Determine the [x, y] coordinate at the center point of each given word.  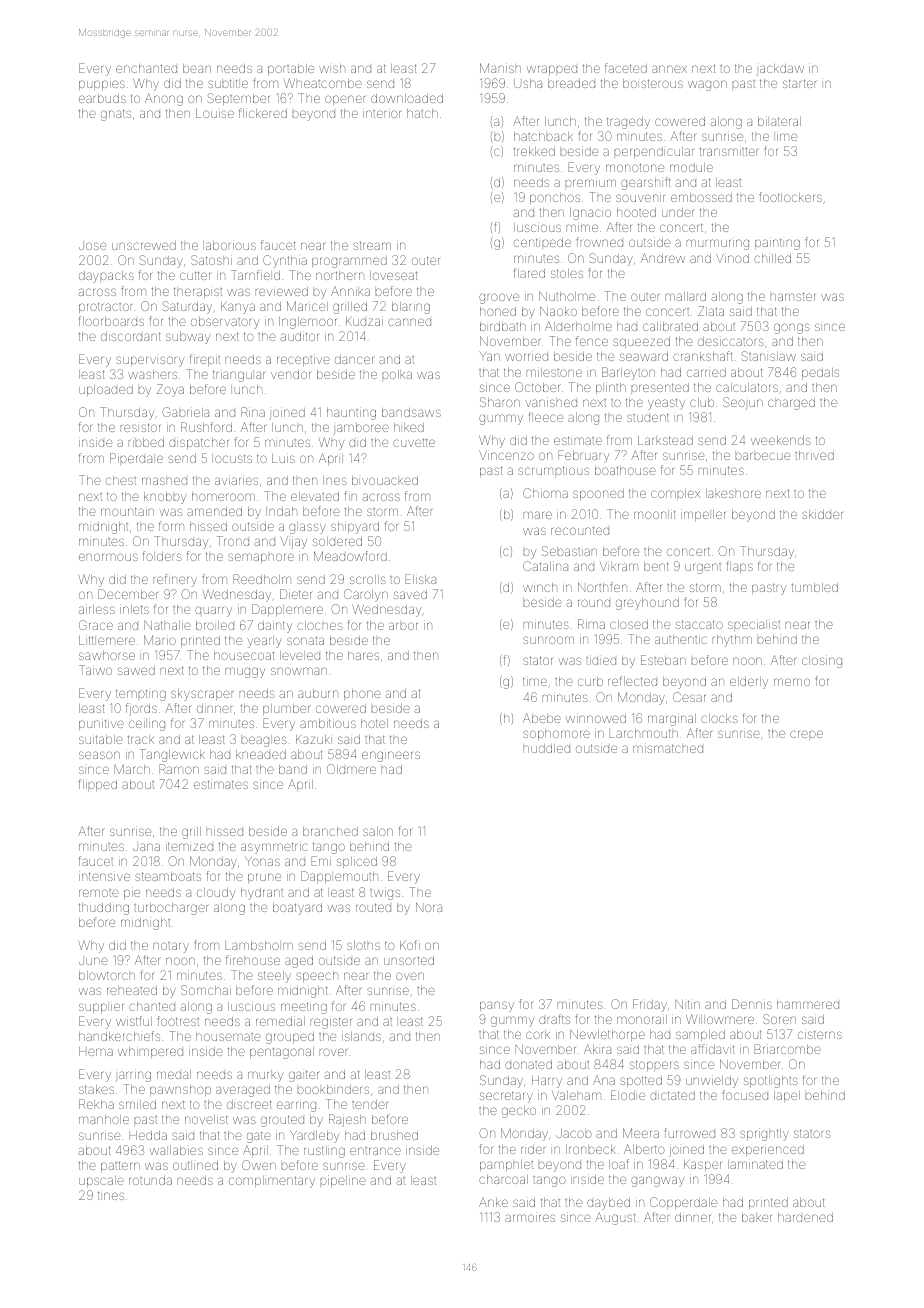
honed [498, 311]
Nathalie [167, 625]
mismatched [668, 748]
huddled [547, 748]
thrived [814, 455]
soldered [337, 541]
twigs [385, 894]
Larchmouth [643, 733]
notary [171, 947]
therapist [198, 292]
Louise [215, 113]
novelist [206, 1119]
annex [669, 69]
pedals [820, 373]
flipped [98, 785]
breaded [571, 83]
